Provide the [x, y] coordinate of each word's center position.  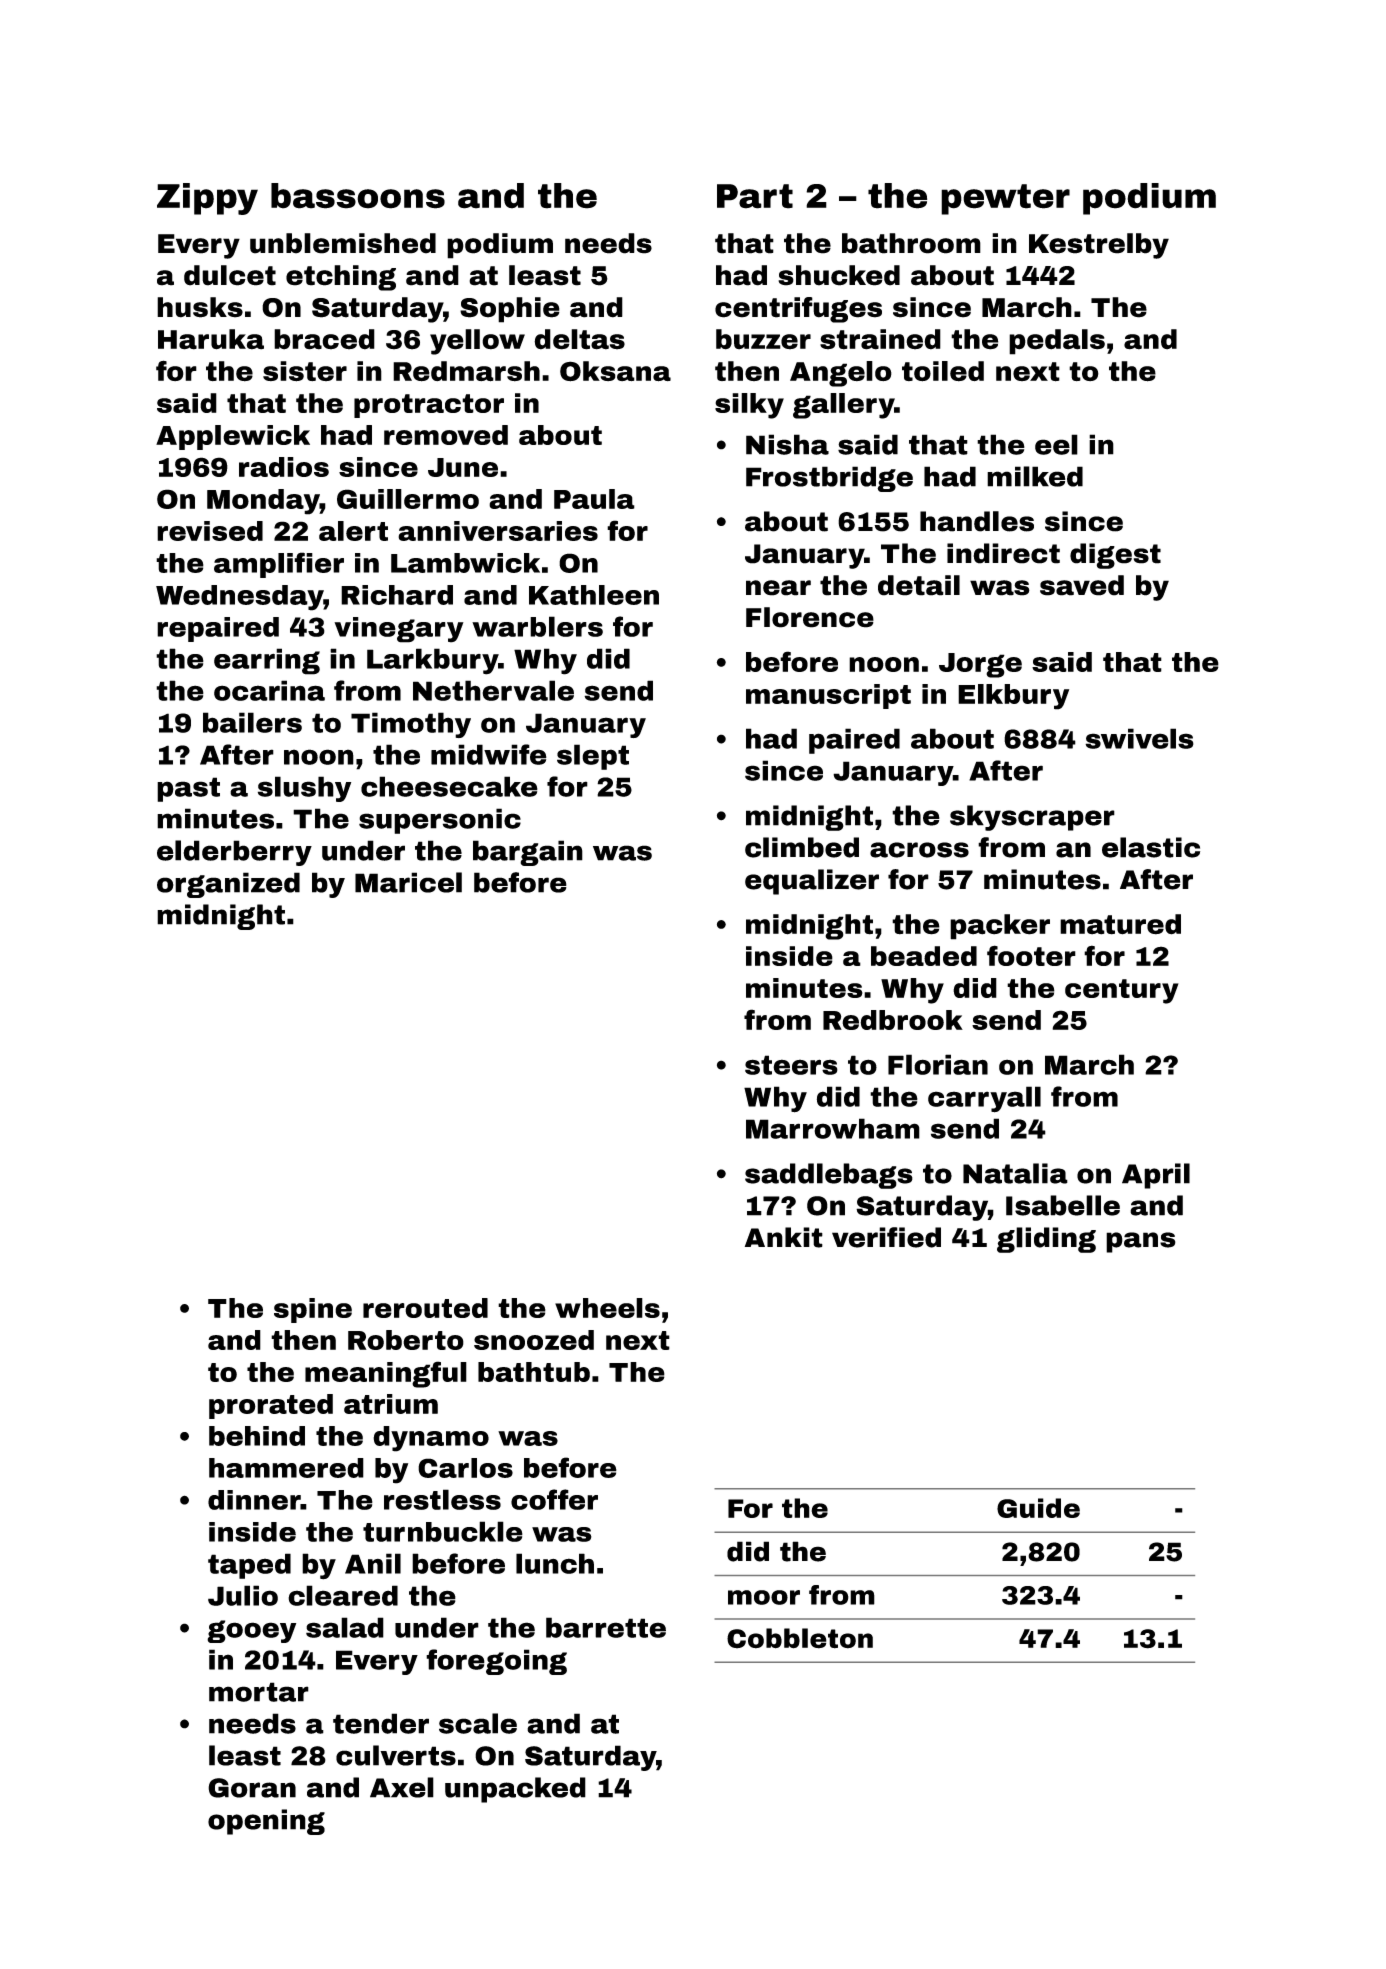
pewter [1005, 199]
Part [755, 196]
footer [1031, 955]
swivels [1139, 738]
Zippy [207, 199]
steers [791, 1065]
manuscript [828, 696]
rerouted [425, 1308]
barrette [606, 1627]
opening [266, 1822]
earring [267, 661]
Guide [1038, 1508]
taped [249, 1566]
